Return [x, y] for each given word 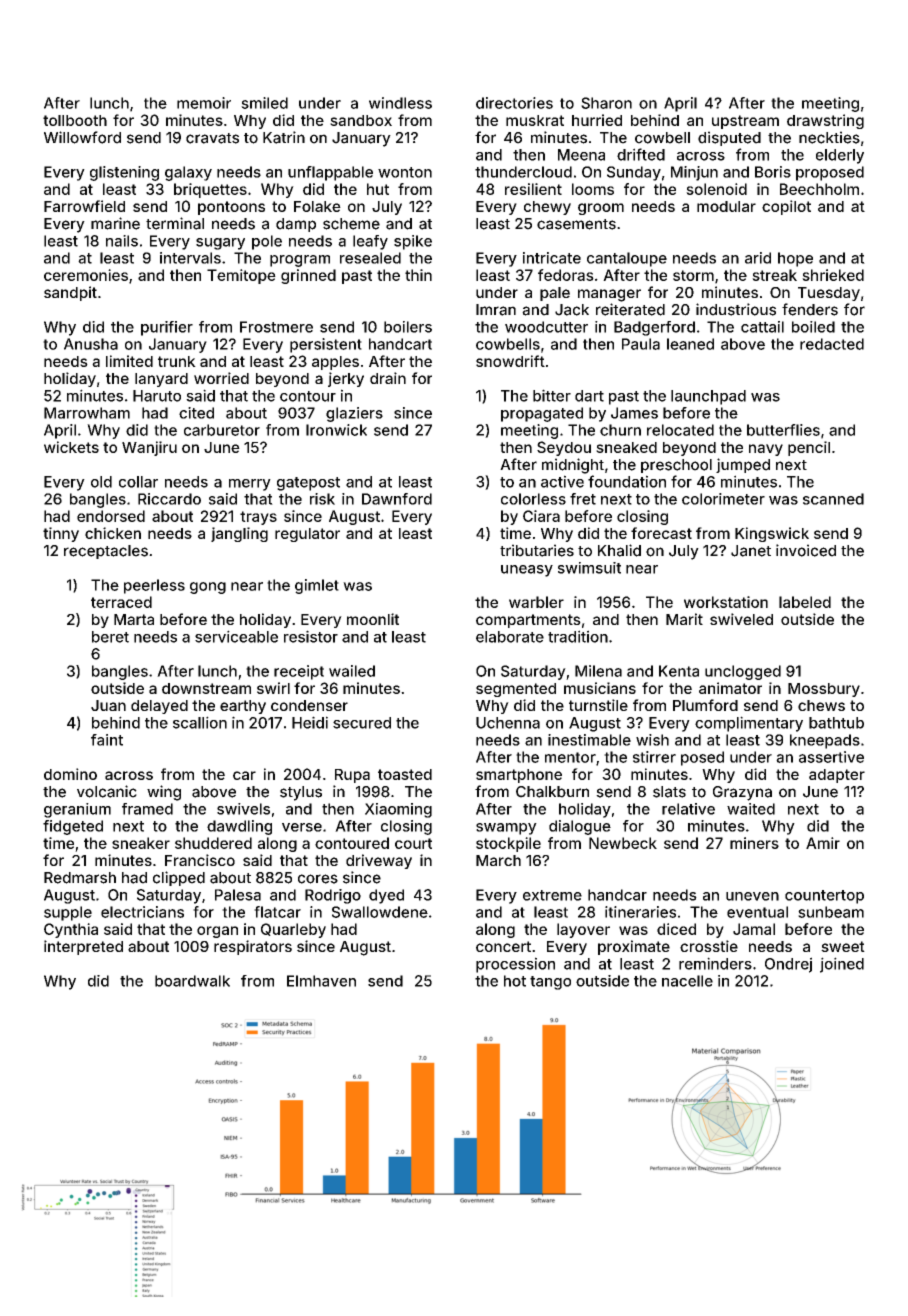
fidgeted [73, 827]
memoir [204, 103]
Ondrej [788, 965]
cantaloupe [627, 259]
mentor [570, 757]
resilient [533, 189]
